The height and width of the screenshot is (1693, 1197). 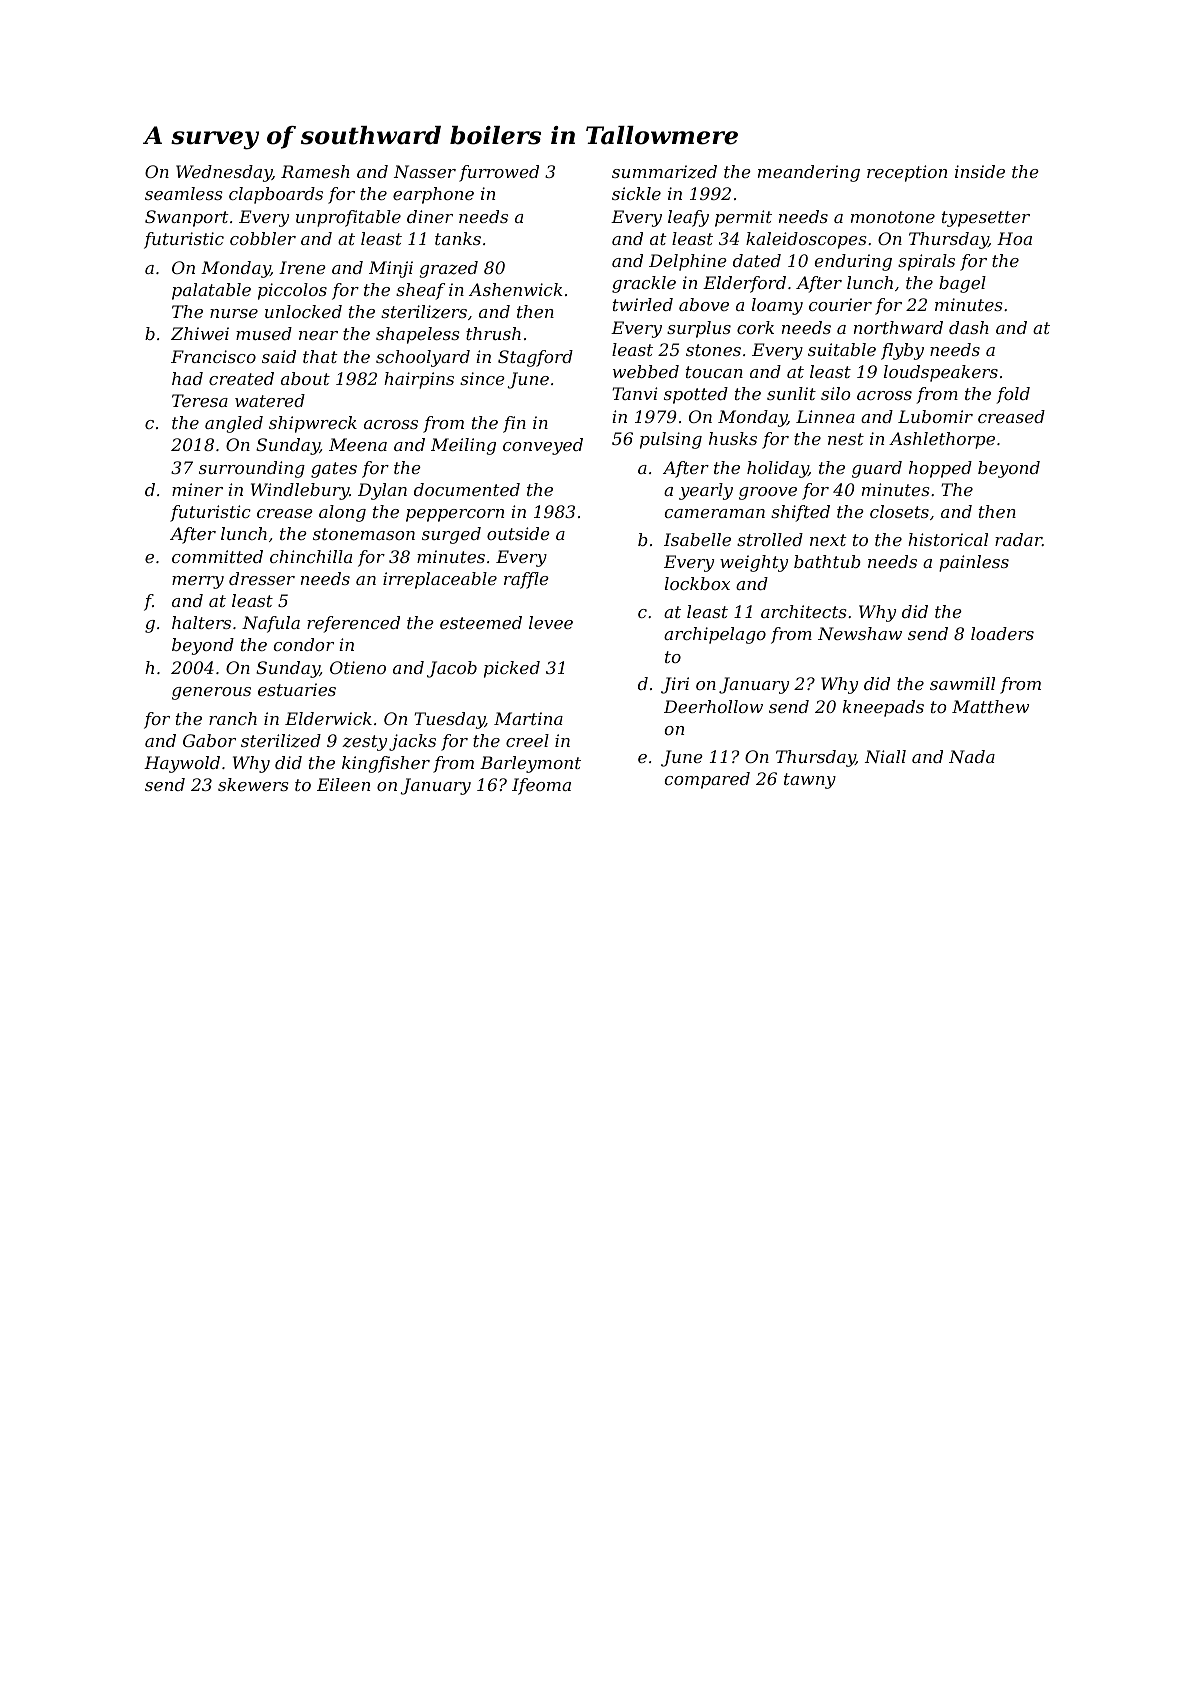 I want to click on monotone, so click(x=893, y=217).
